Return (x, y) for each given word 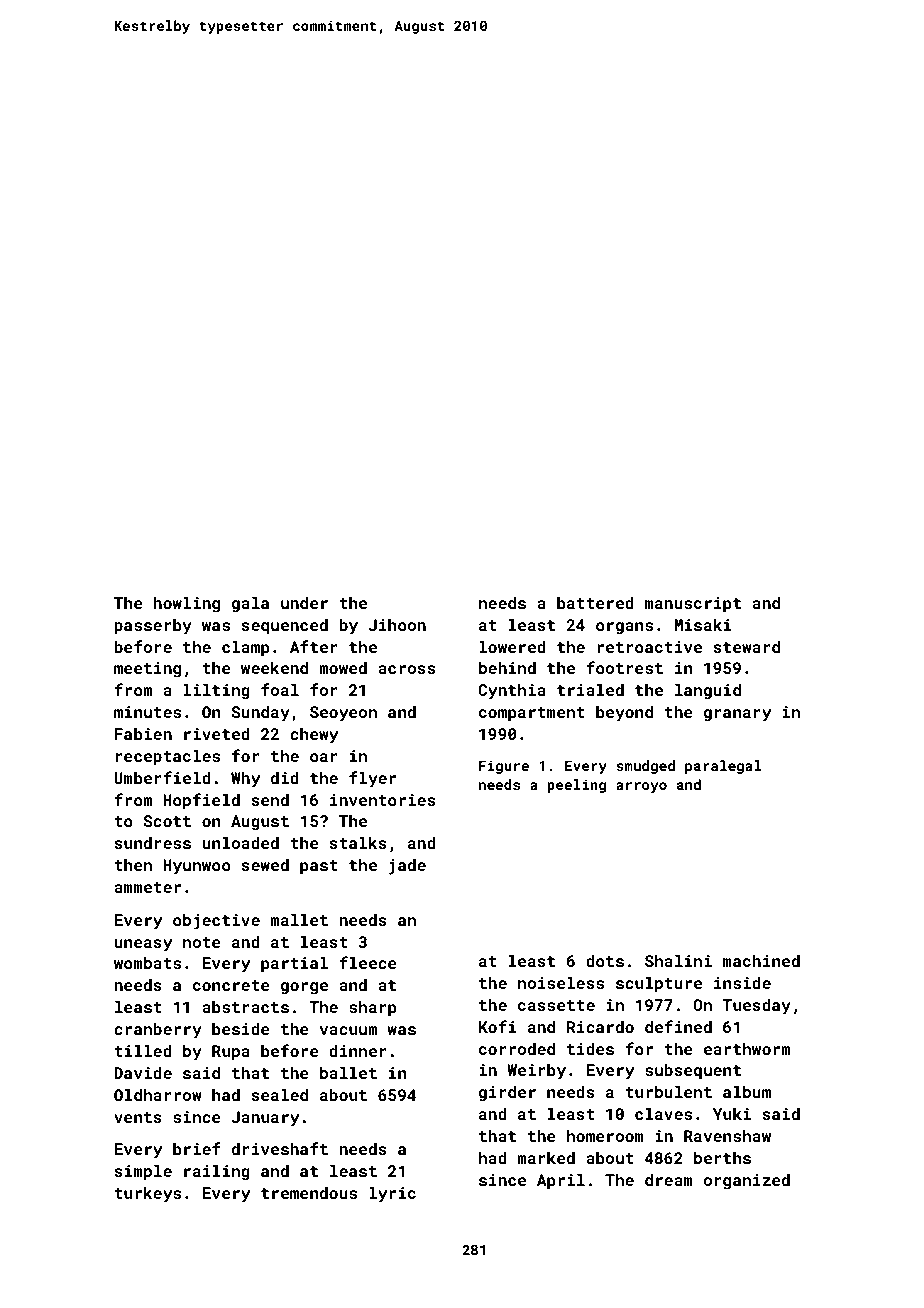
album (747, 1091)
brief (197, 1148)
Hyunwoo (197, 867)
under (304, 602)
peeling (576, 786)
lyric (392, 1194)
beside (241, 1028)
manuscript (693, 605)
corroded (517, 1048)
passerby (153, 626)
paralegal (723, 767)
